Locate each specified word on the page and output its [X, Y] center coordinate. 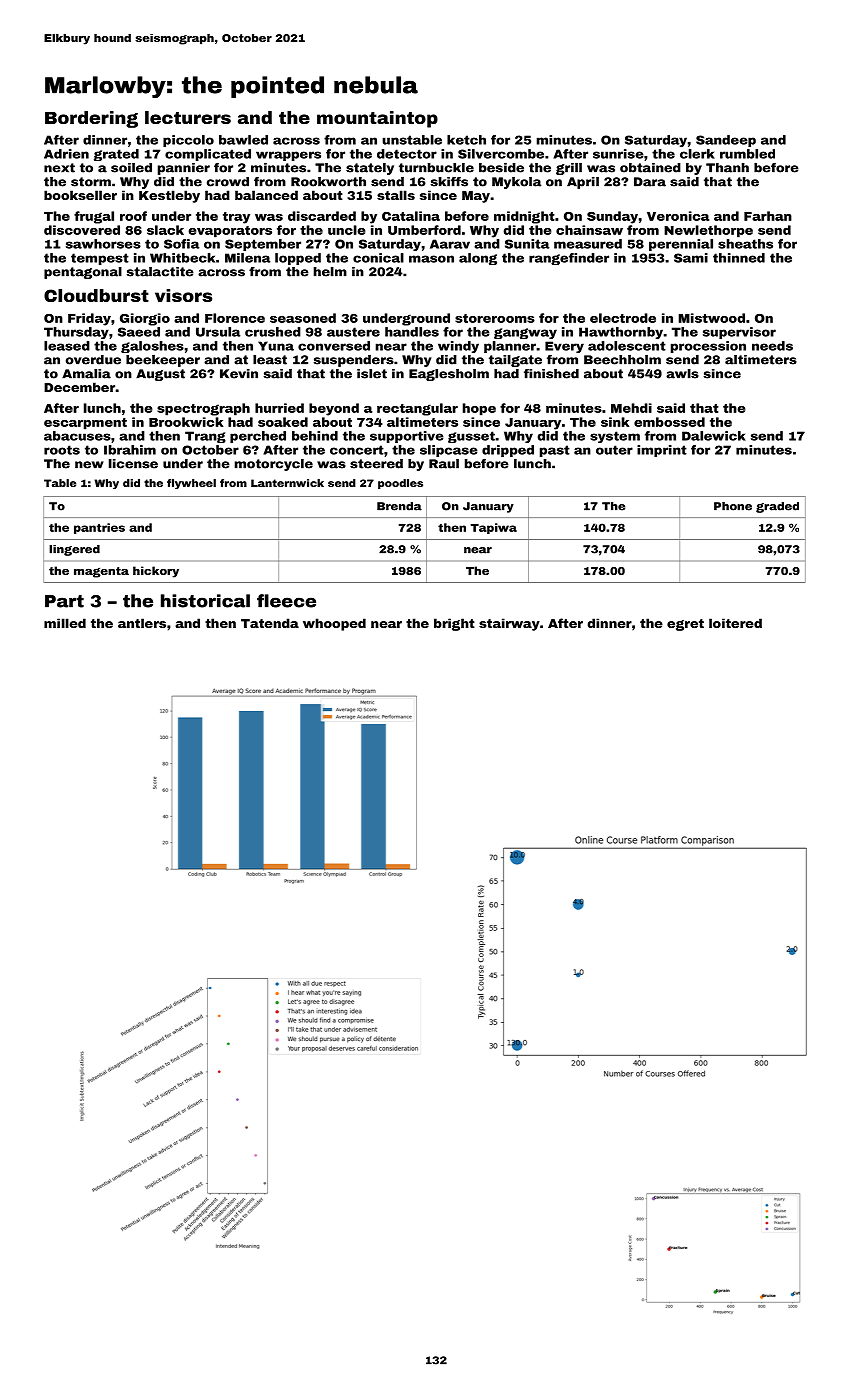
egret [685, 625]
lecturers [188, 117]
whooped [334, 624]
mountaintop [377, 119]
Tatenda [270, 623]
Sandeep [726, 141]
